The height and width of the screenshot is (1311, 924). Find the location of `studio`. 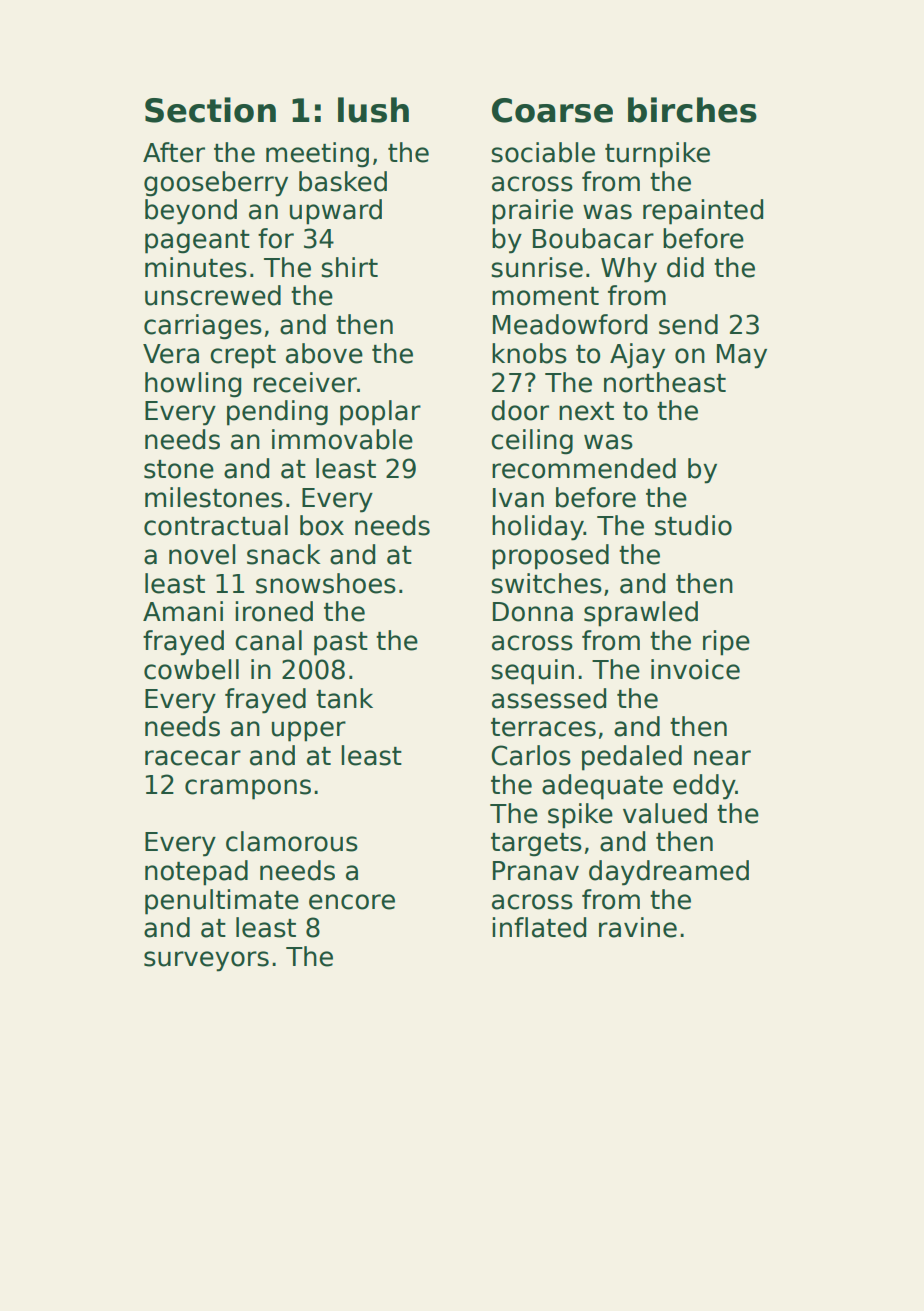

studio is located at coordinates (693, 525).
